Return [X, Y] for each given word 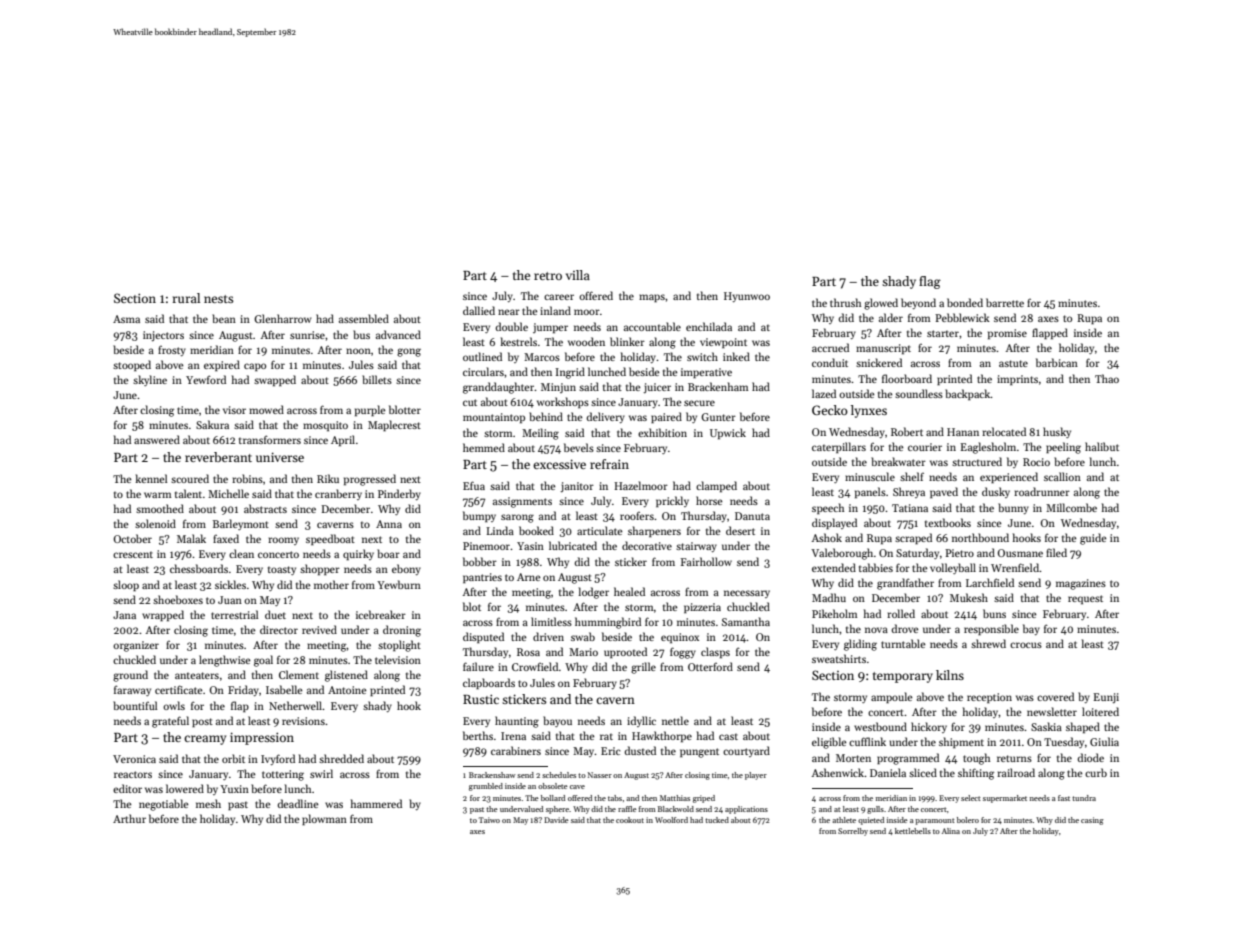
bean [224, 318]
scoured [190, 478]
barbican [1057, 362]
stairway [696, 547]
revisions [303, 721]
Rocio [1036, 462]
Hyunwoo [747, 297]
